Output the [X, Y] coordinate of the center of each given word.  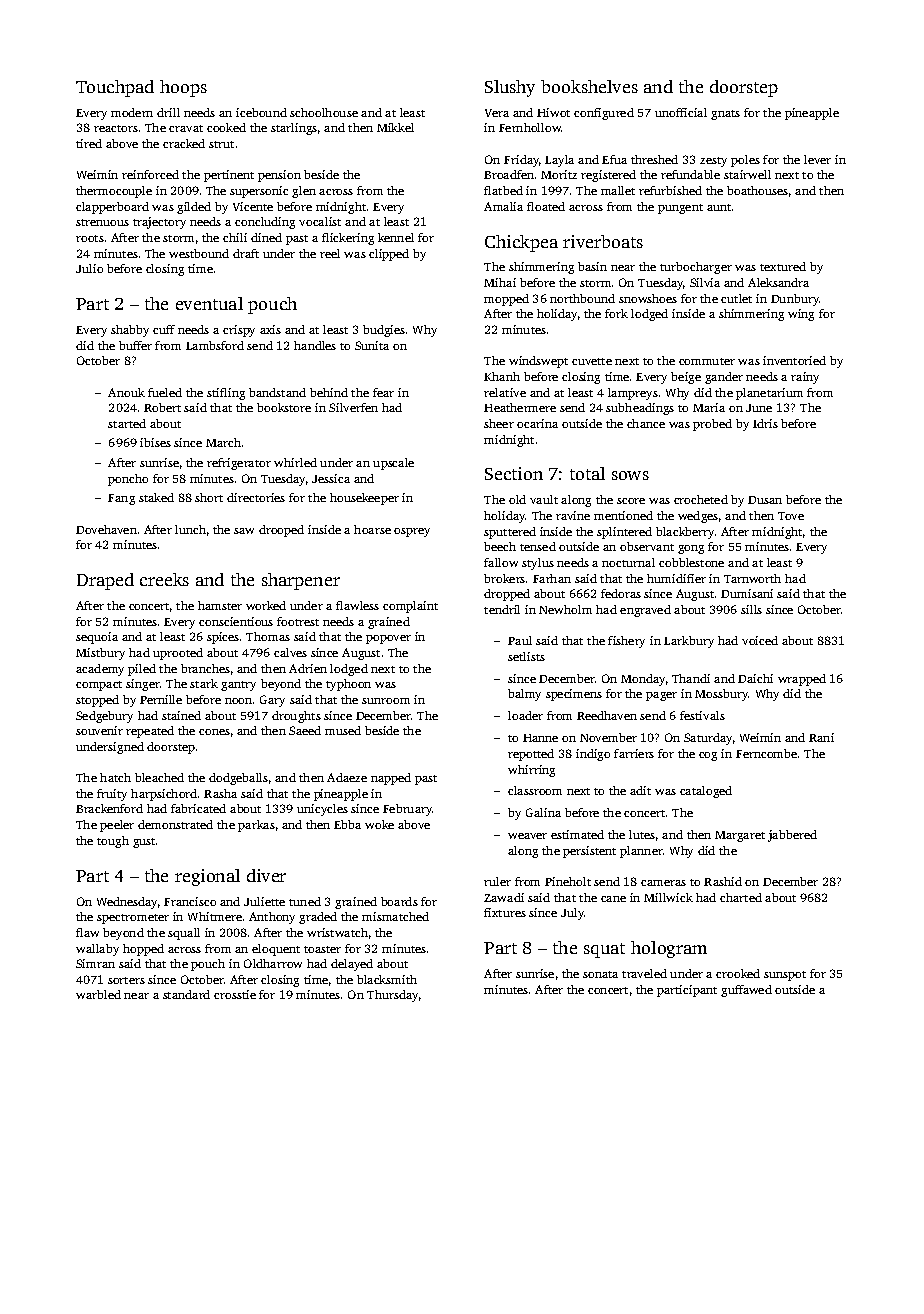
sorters [126, 980]
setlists [526, 656]
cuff [164, 329]
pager [661, 696]
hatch [115, 777]
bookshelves [589, 86]
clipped [389, 255]
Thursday [392, 996]
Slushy [510, 88]
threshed [654, 159]
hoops [183, 88]
